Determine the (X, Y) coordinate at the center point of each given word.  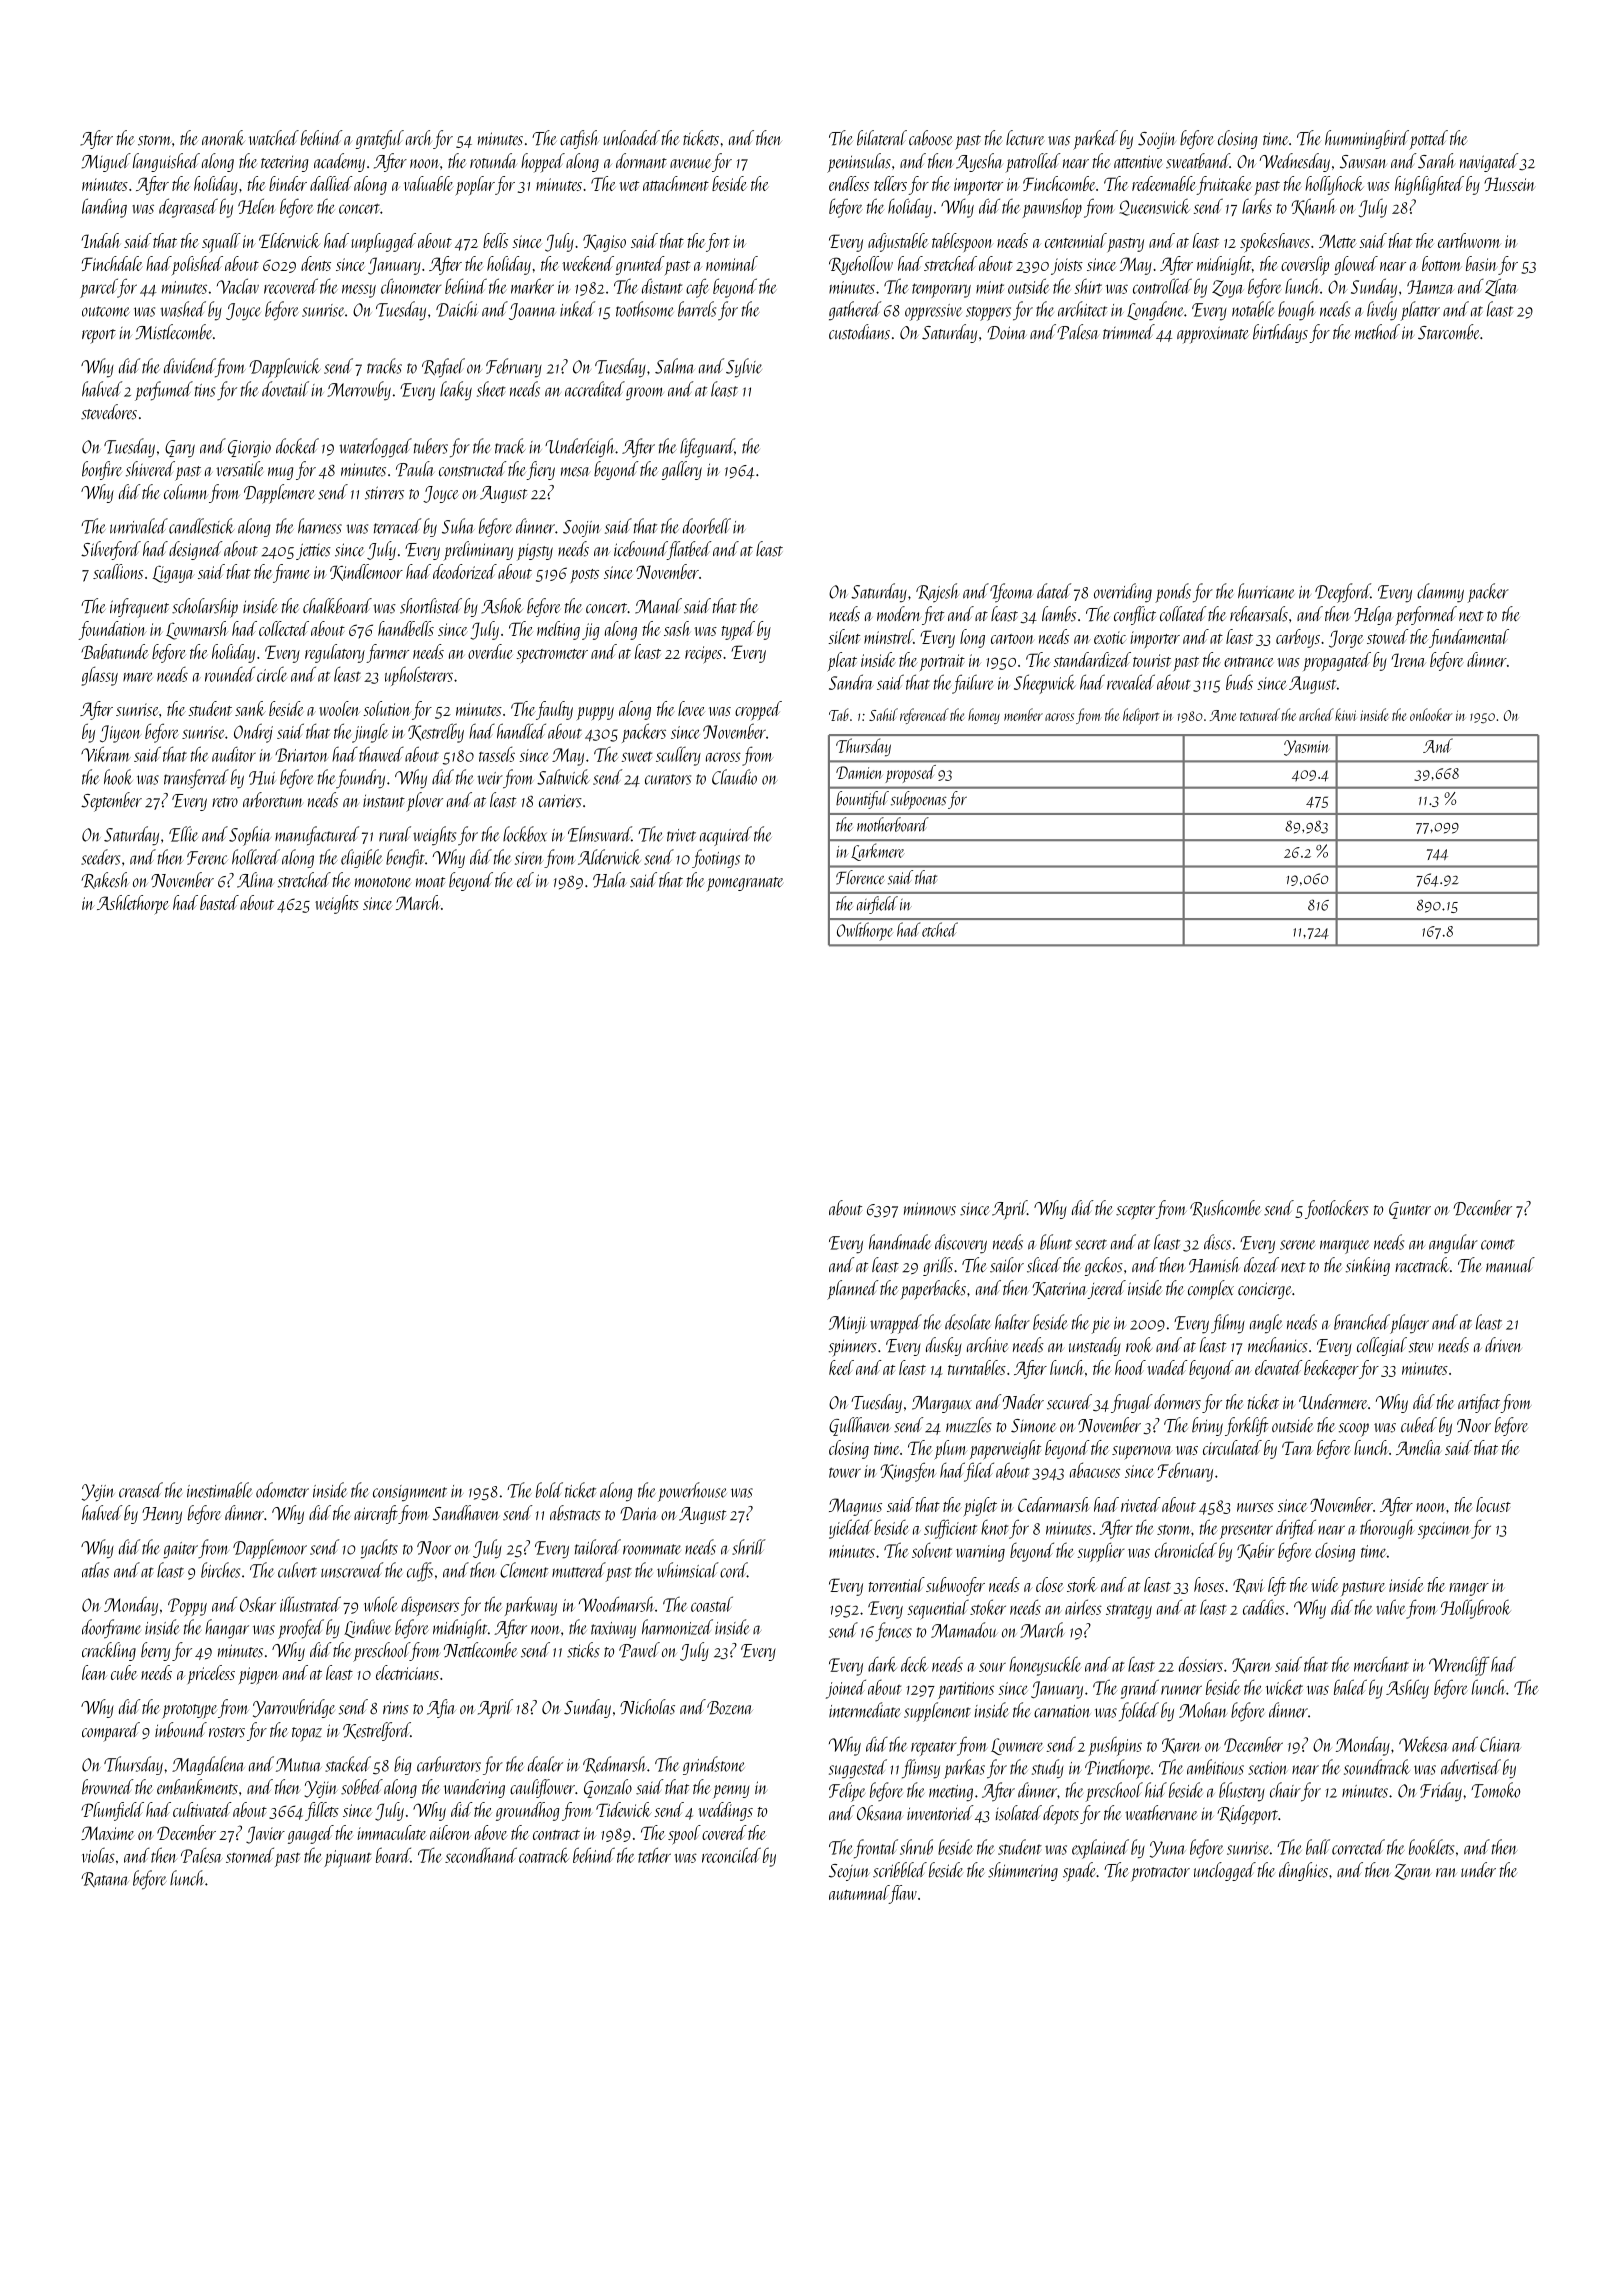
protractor (1160, 1874)
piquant (347, 1859)
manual (1510, 1264)
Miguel (106, 162)
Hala (610, 880)
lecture (1025, 138)
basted (219, 902)
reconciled (731, 1855)
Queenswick (1154, 207)
